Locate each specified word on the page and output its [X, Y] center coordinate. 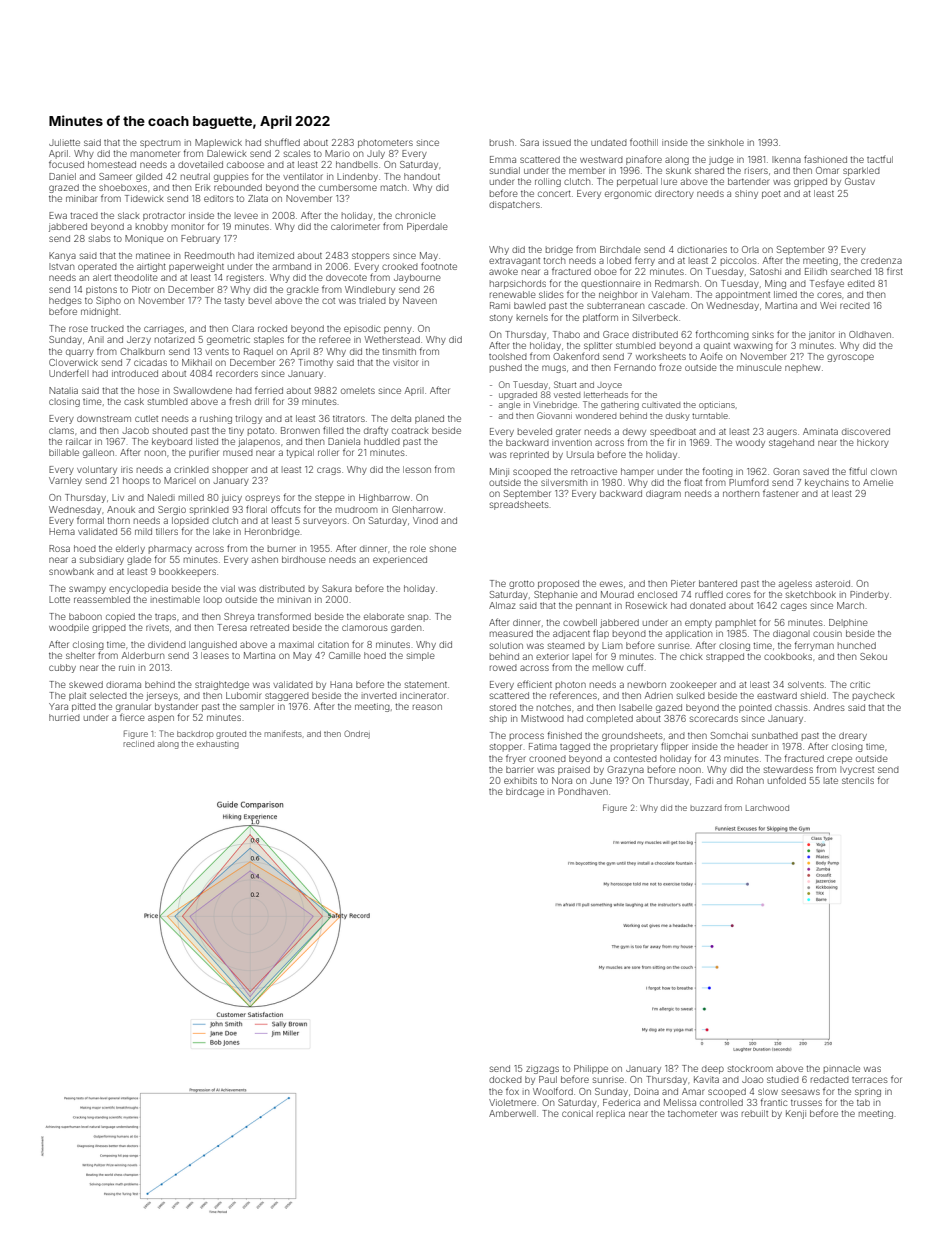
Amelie [878, 482]
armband [292, 266]
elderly [130, 549]
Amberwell [512, 1113]
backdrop [195, 735]
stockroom [750, 1068]
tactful [880, 159]
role [418, 548]
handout [422, 176]
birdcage [525, 792]
